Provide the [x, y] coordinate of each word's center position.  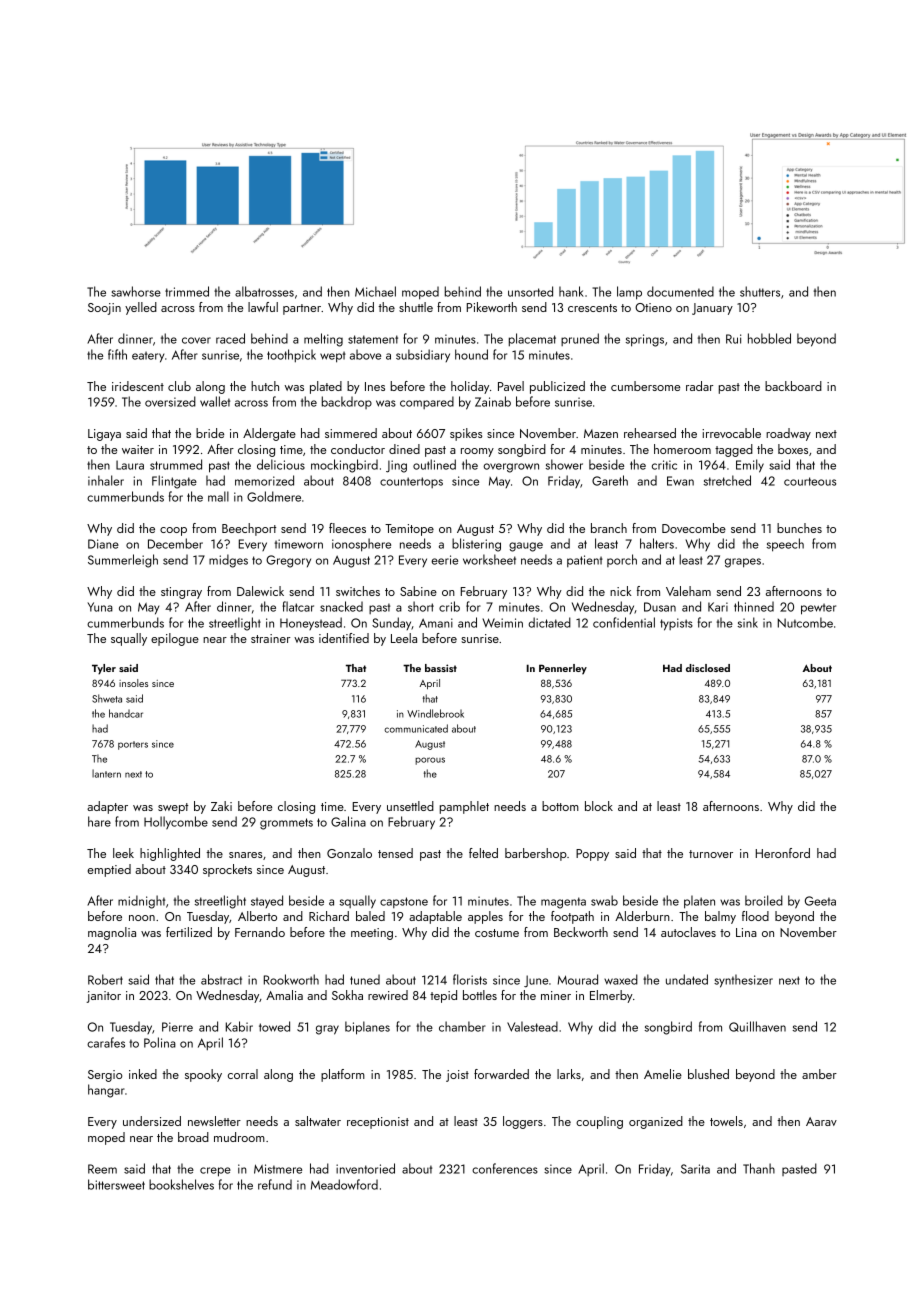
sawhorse [136, 291]
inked [143, 1074]
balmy [720, 917]
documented [680, 291]
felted [483, 853]
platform [343, 1075]
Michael [375, 291]
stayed [267, 901]
